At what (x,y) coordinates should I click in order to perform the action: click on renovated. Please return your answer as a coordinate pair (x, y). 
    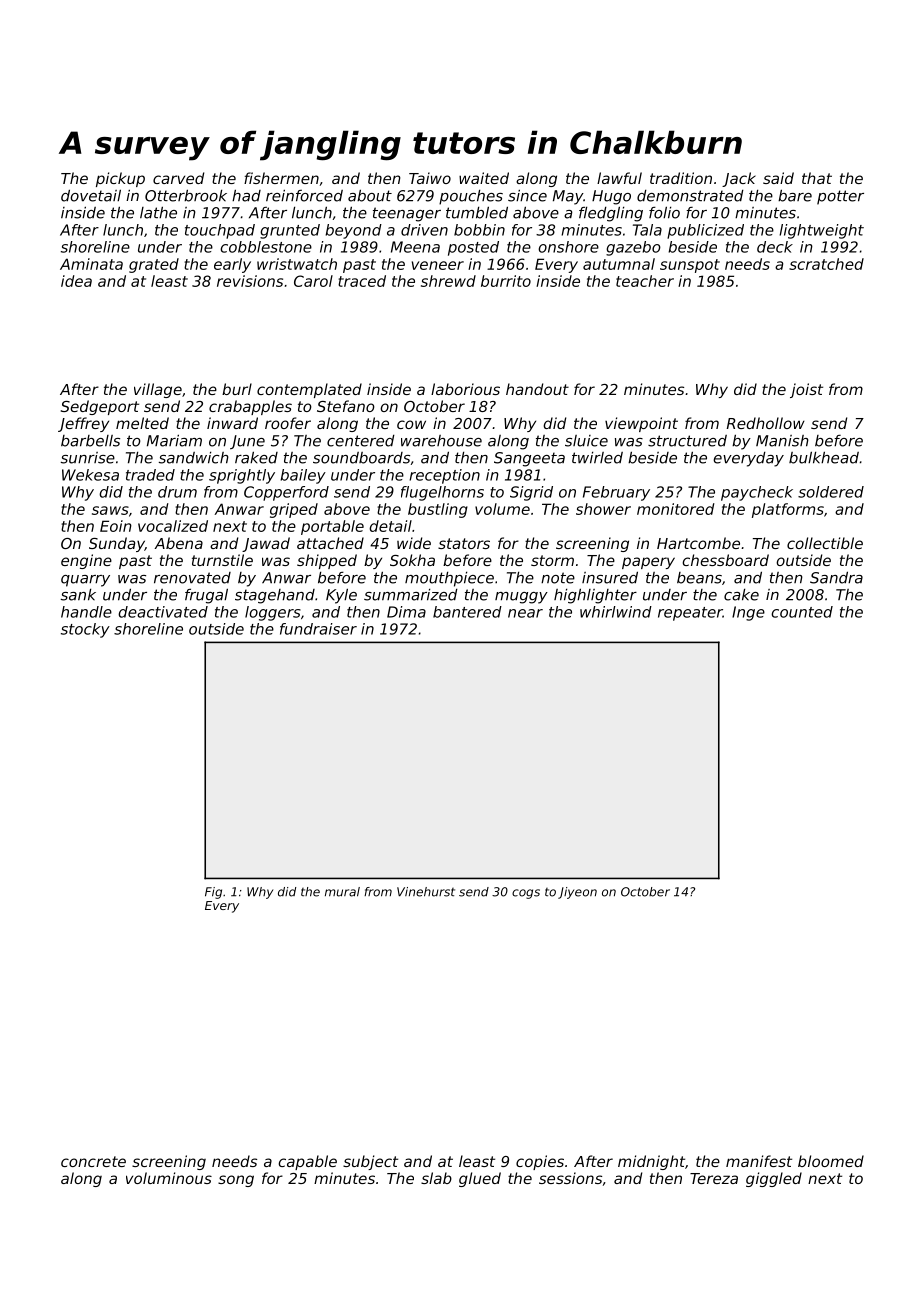
    Looking at the image, I should click on (192, 578).
